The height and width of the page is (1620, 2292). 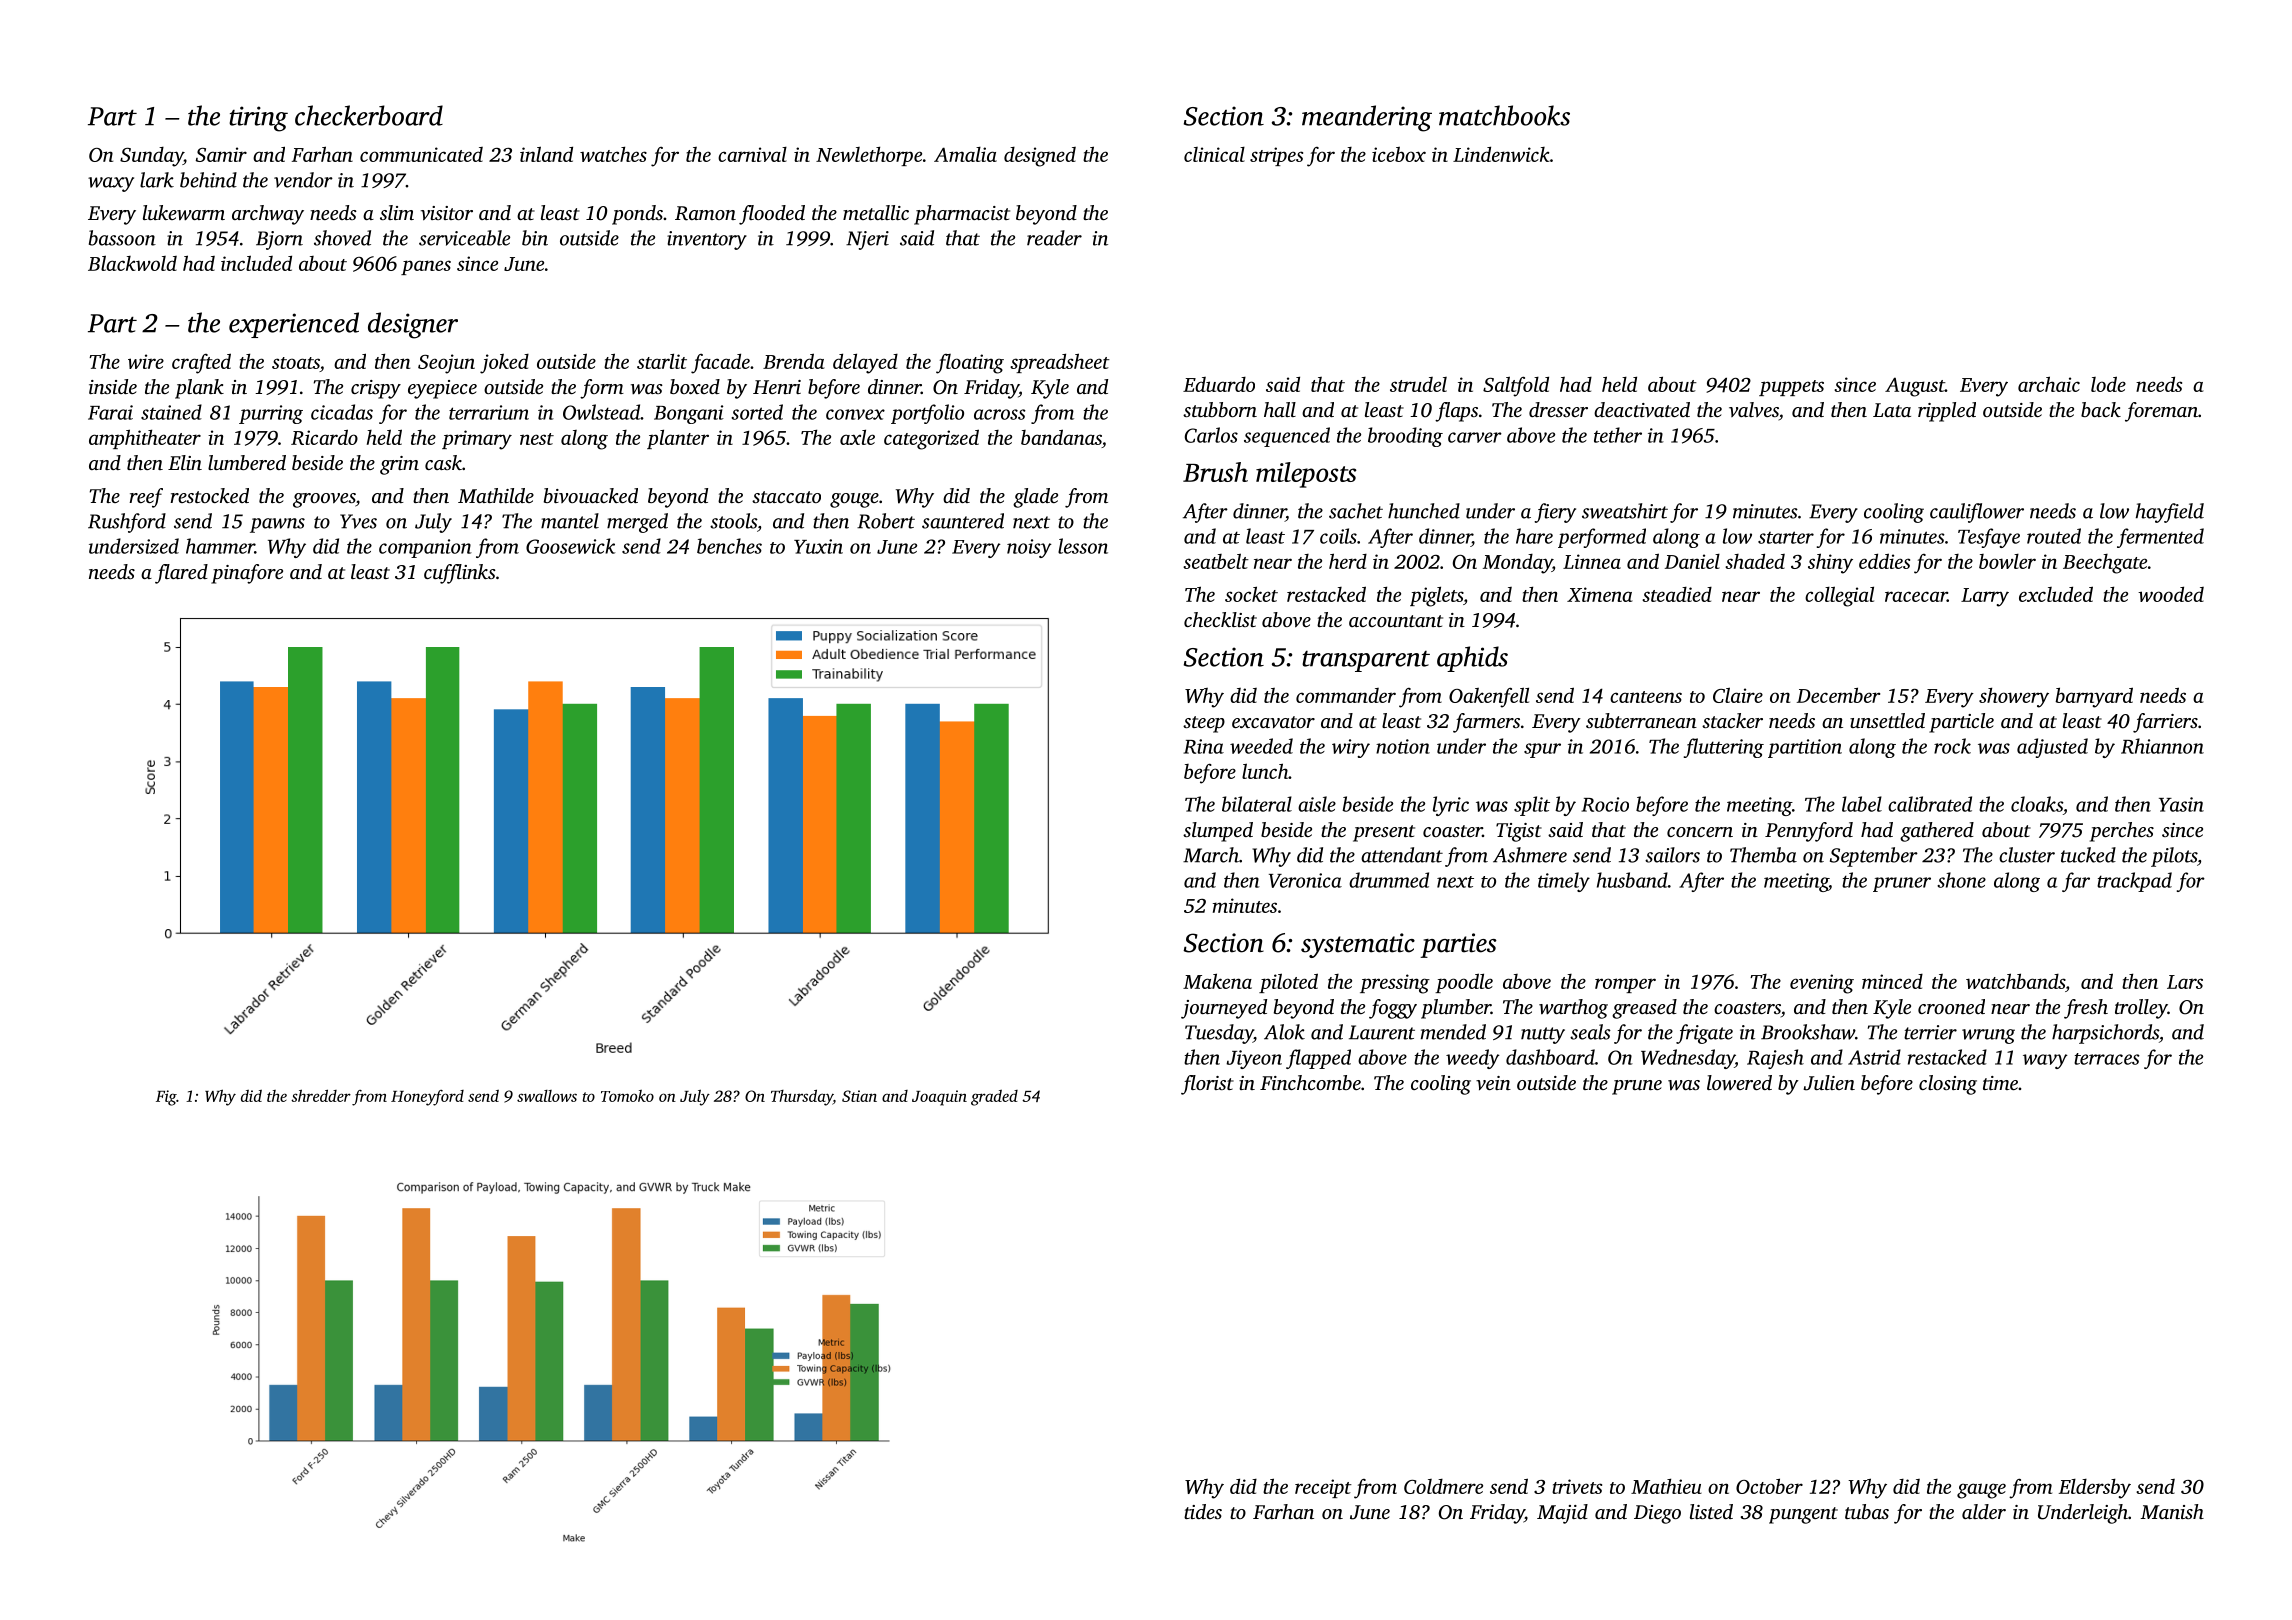 I want to click on Joaquin, so click(x=939, y=1098).
